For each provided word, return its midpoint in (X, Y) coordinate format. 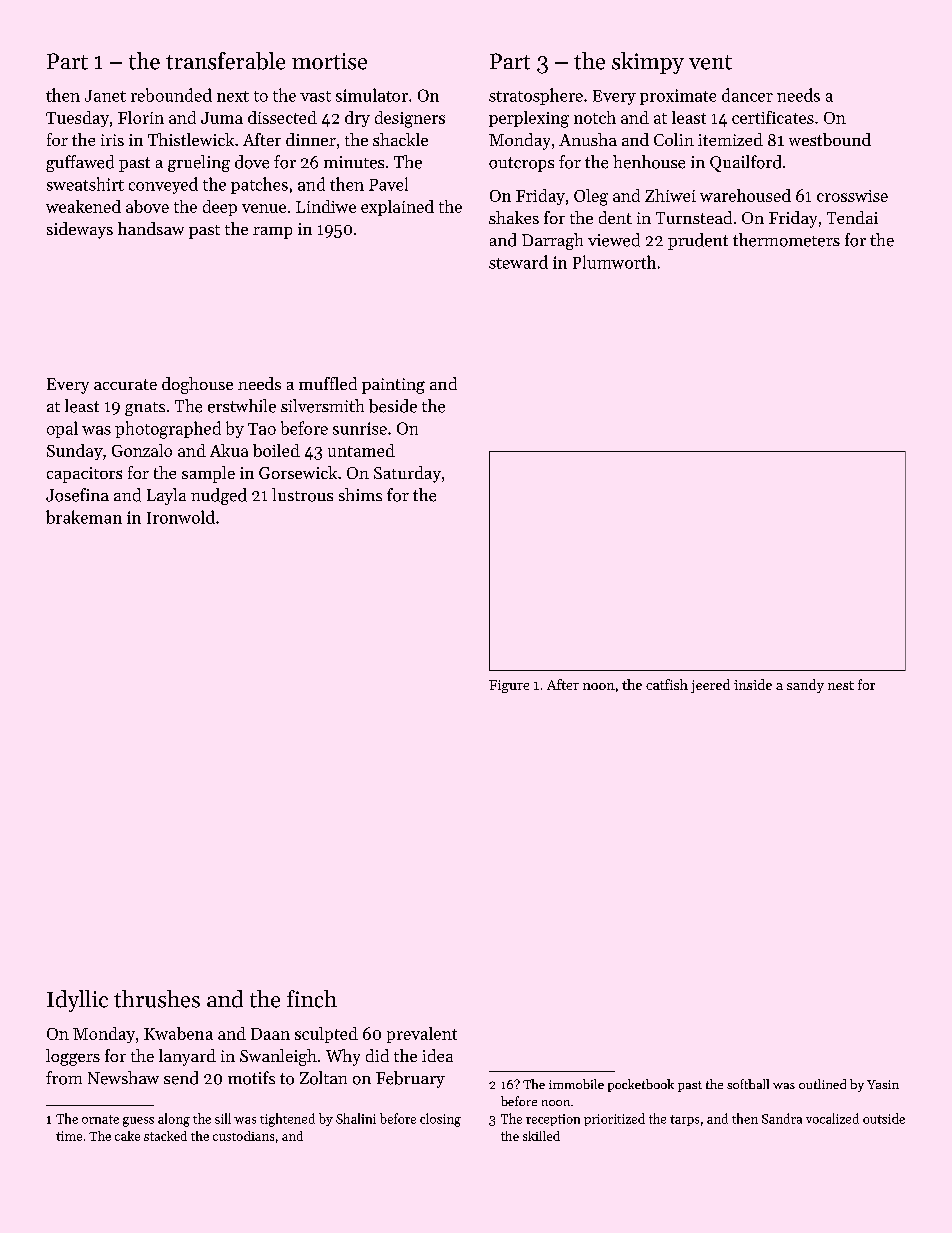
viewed (614, 240)
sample (208, 474)
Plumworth (614, 262)
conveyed (163, 185)
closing (440, 1120)
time (69, 1136)
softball (748, 1084)
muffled (328, 383)
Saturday (407, 474)
